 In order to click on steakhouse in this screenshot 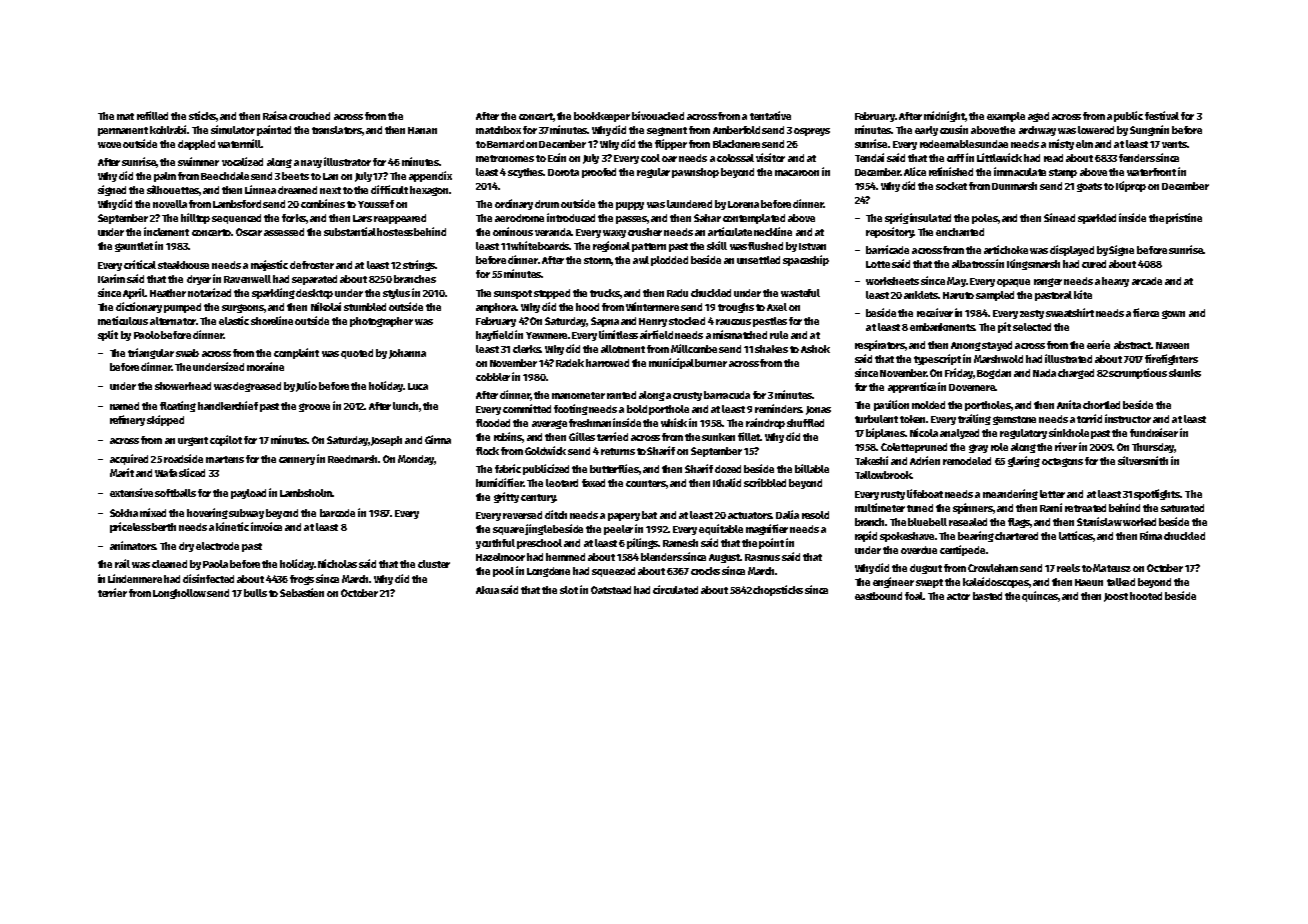, I will do `click(183, 265)`.
